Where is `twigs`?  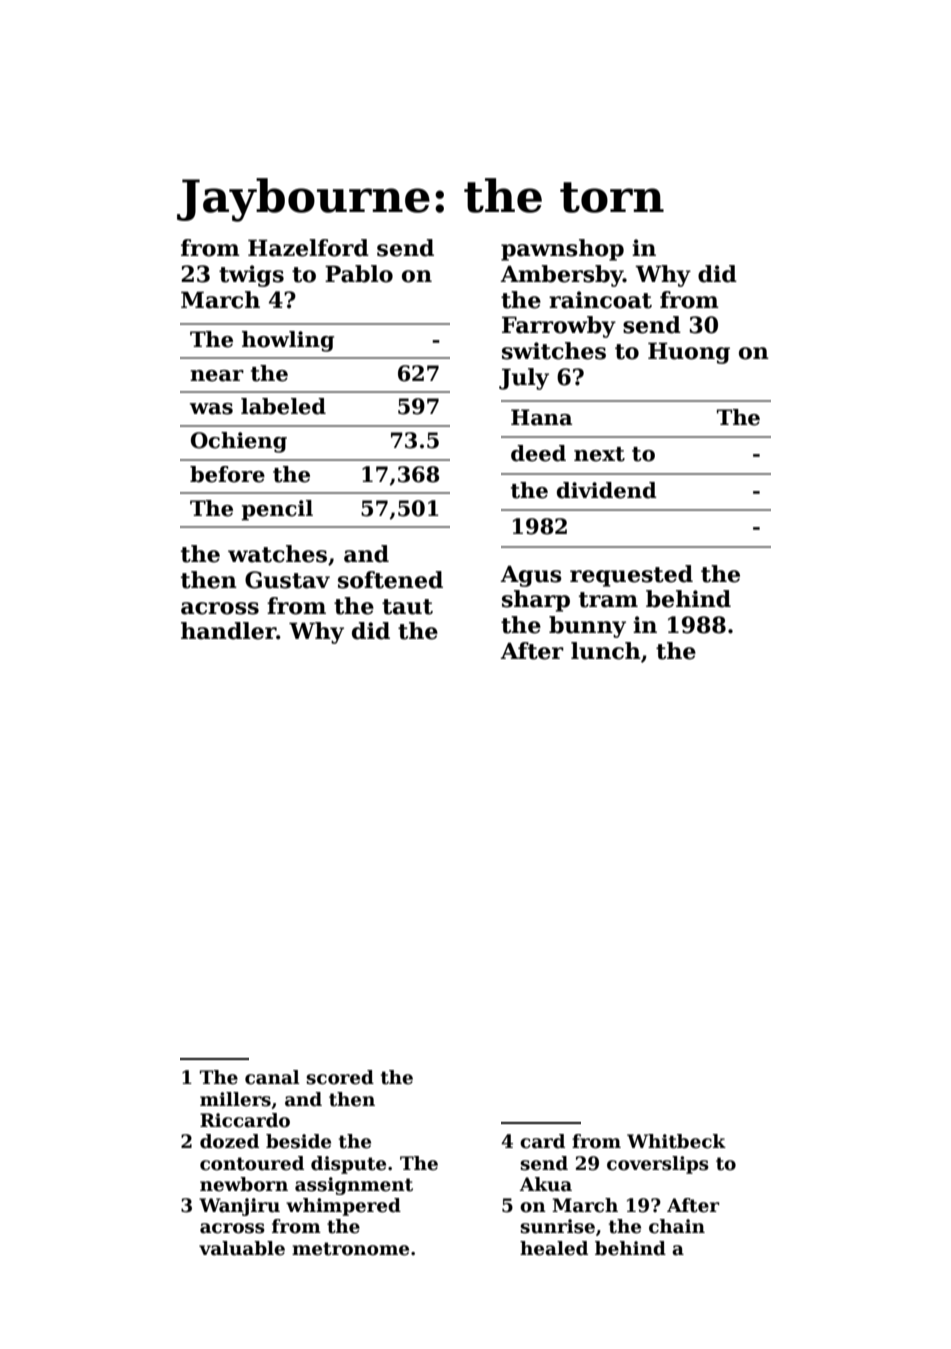 twigs is located at coordinates (251, 276).
